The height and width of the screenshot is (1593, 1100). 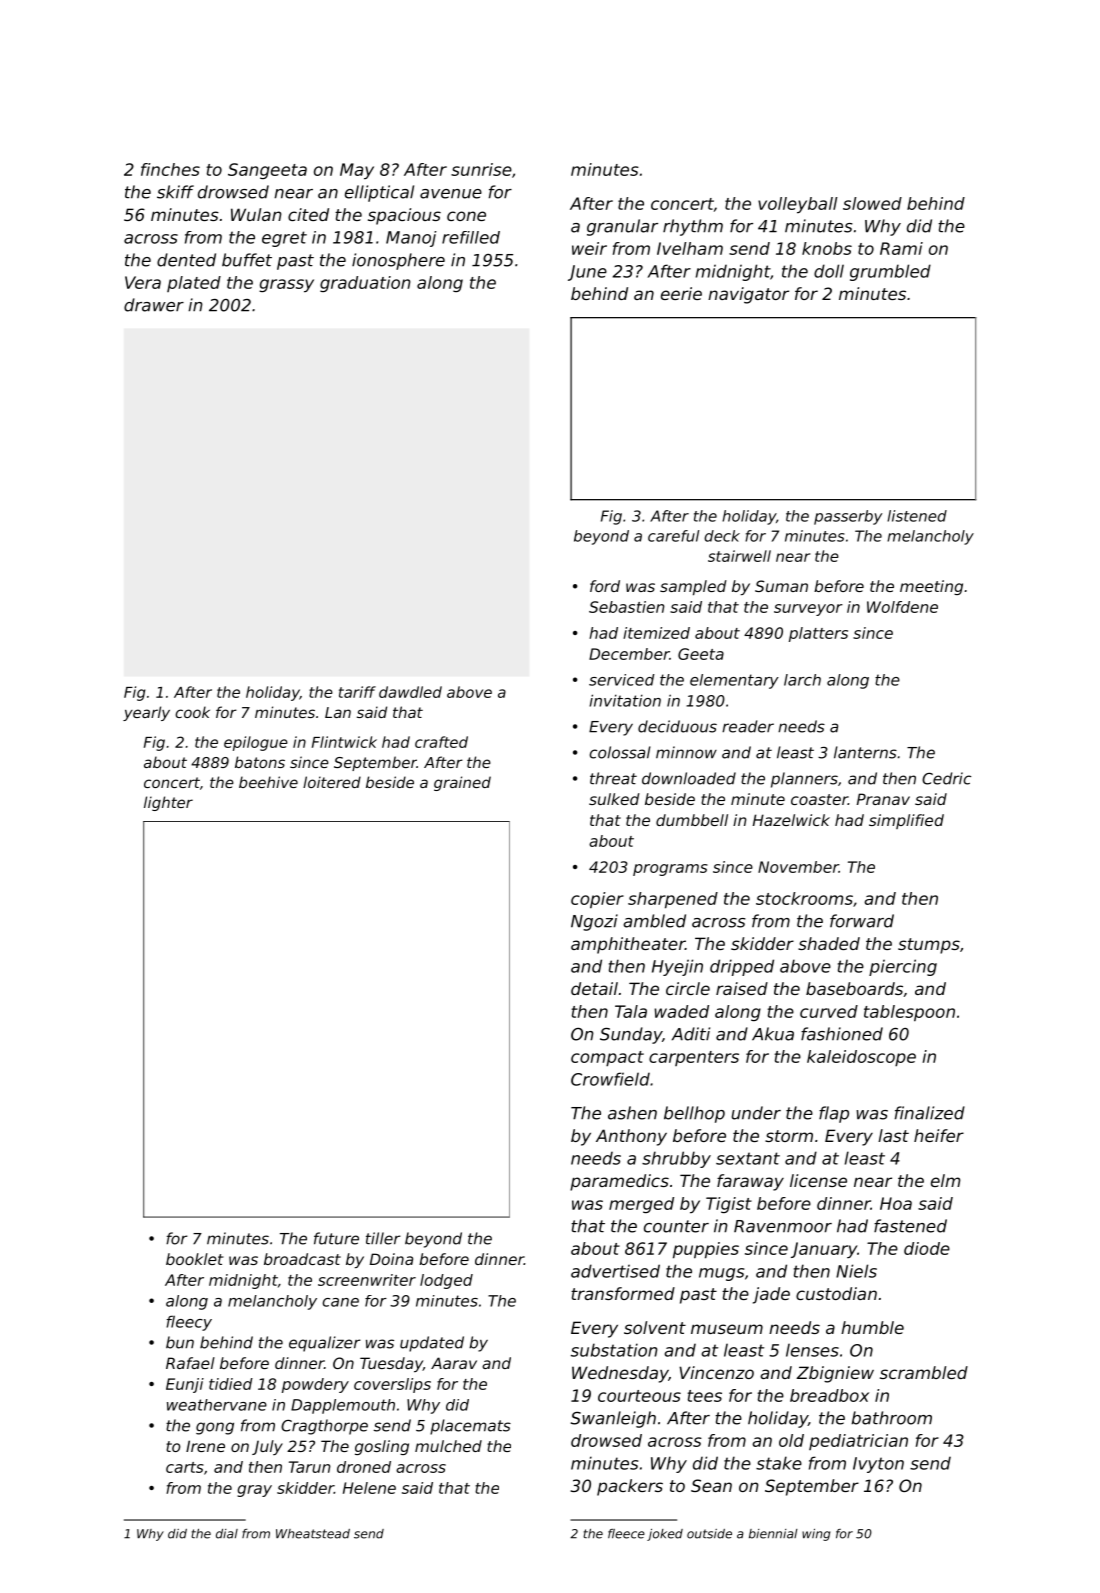 What do you see at coordinates (227, 1534) in the screenshot?
I see `dial` at bounding box center [227, 1534].
